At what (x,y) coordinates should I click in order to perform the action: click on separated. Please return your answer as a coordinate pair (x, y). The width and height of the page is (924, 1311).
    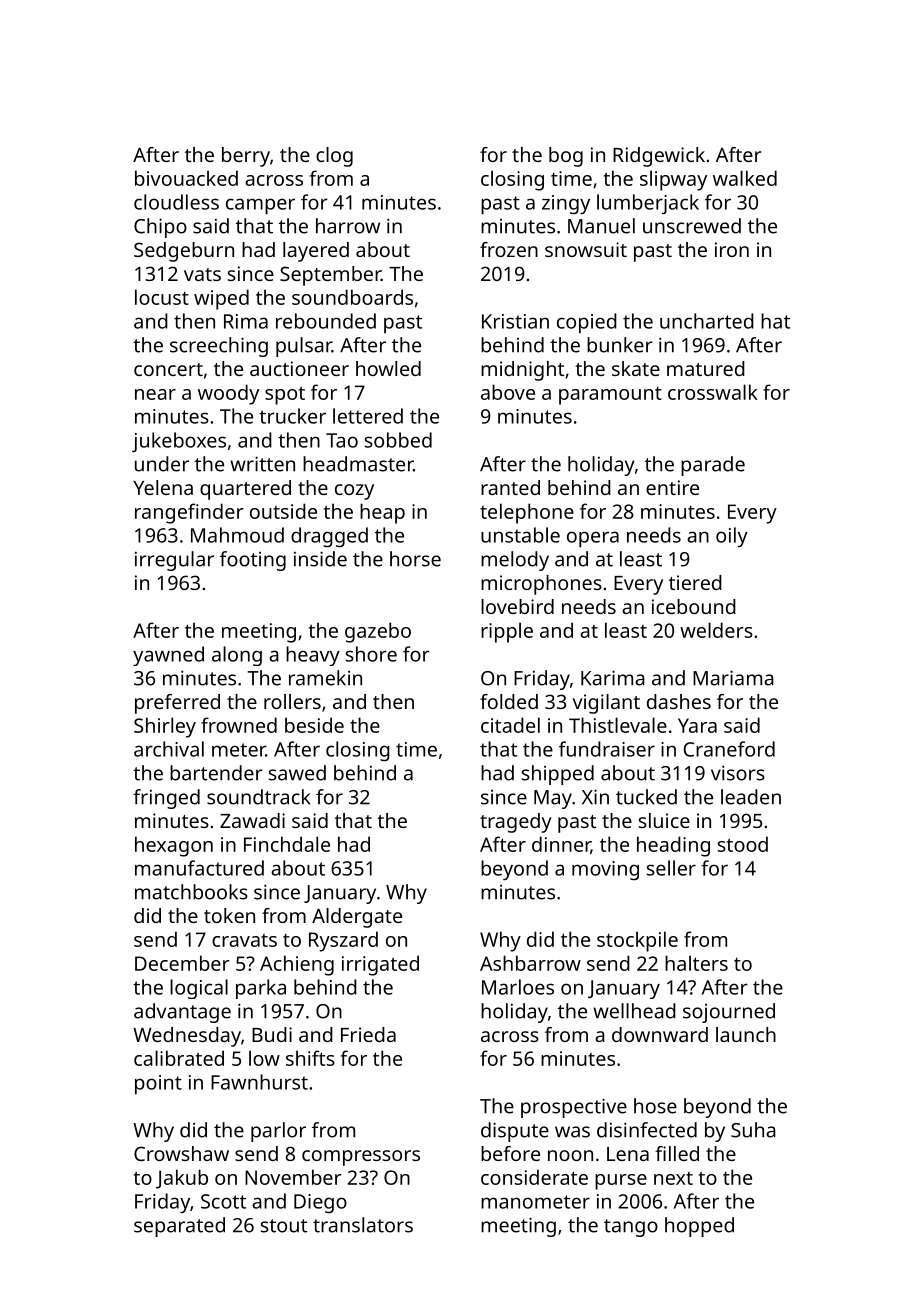
    Looking at the image, I should click on (179, 1227).
